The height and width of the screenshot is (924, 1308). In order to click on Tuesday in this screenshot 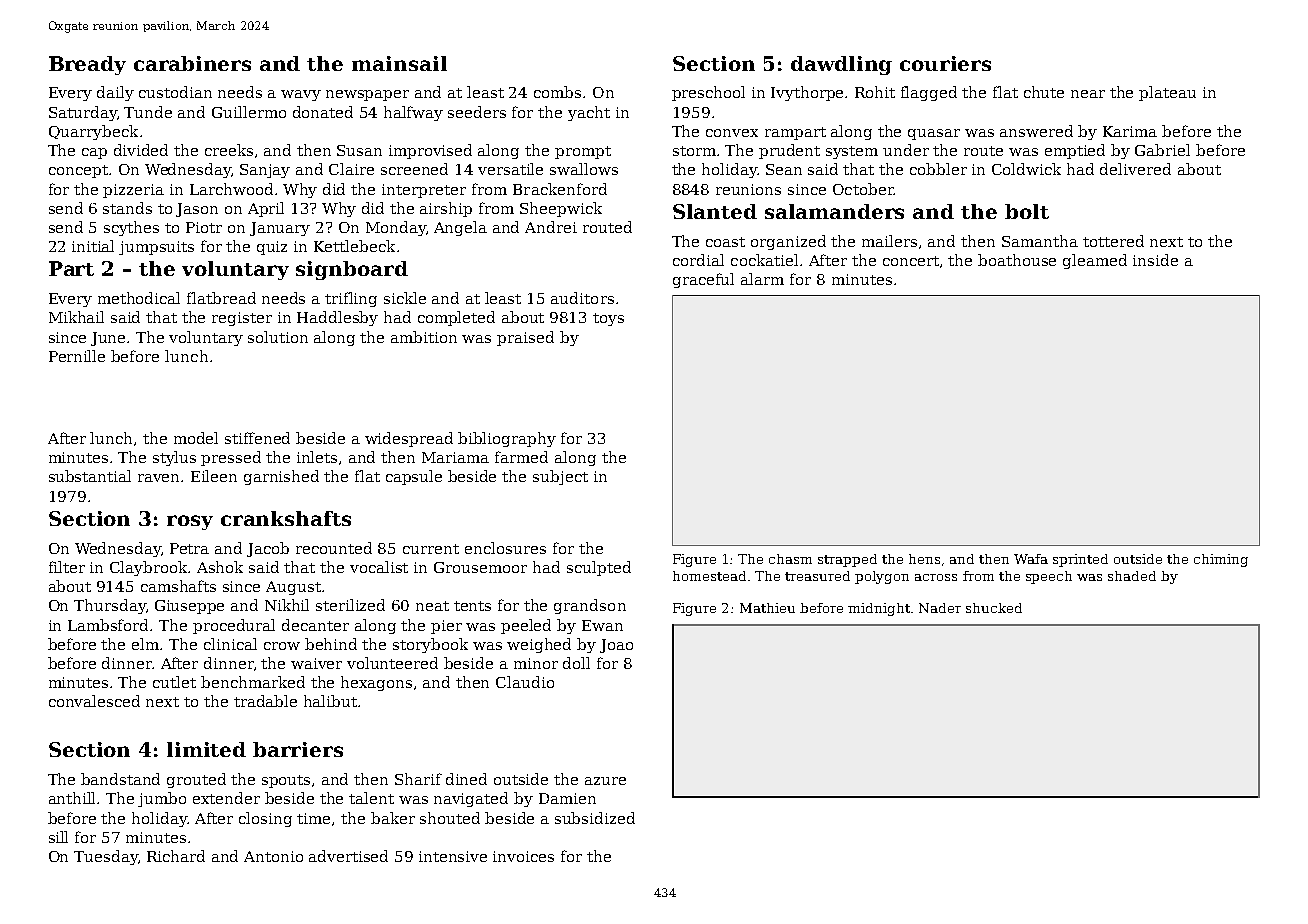, I will do `click(106, 857)`.
